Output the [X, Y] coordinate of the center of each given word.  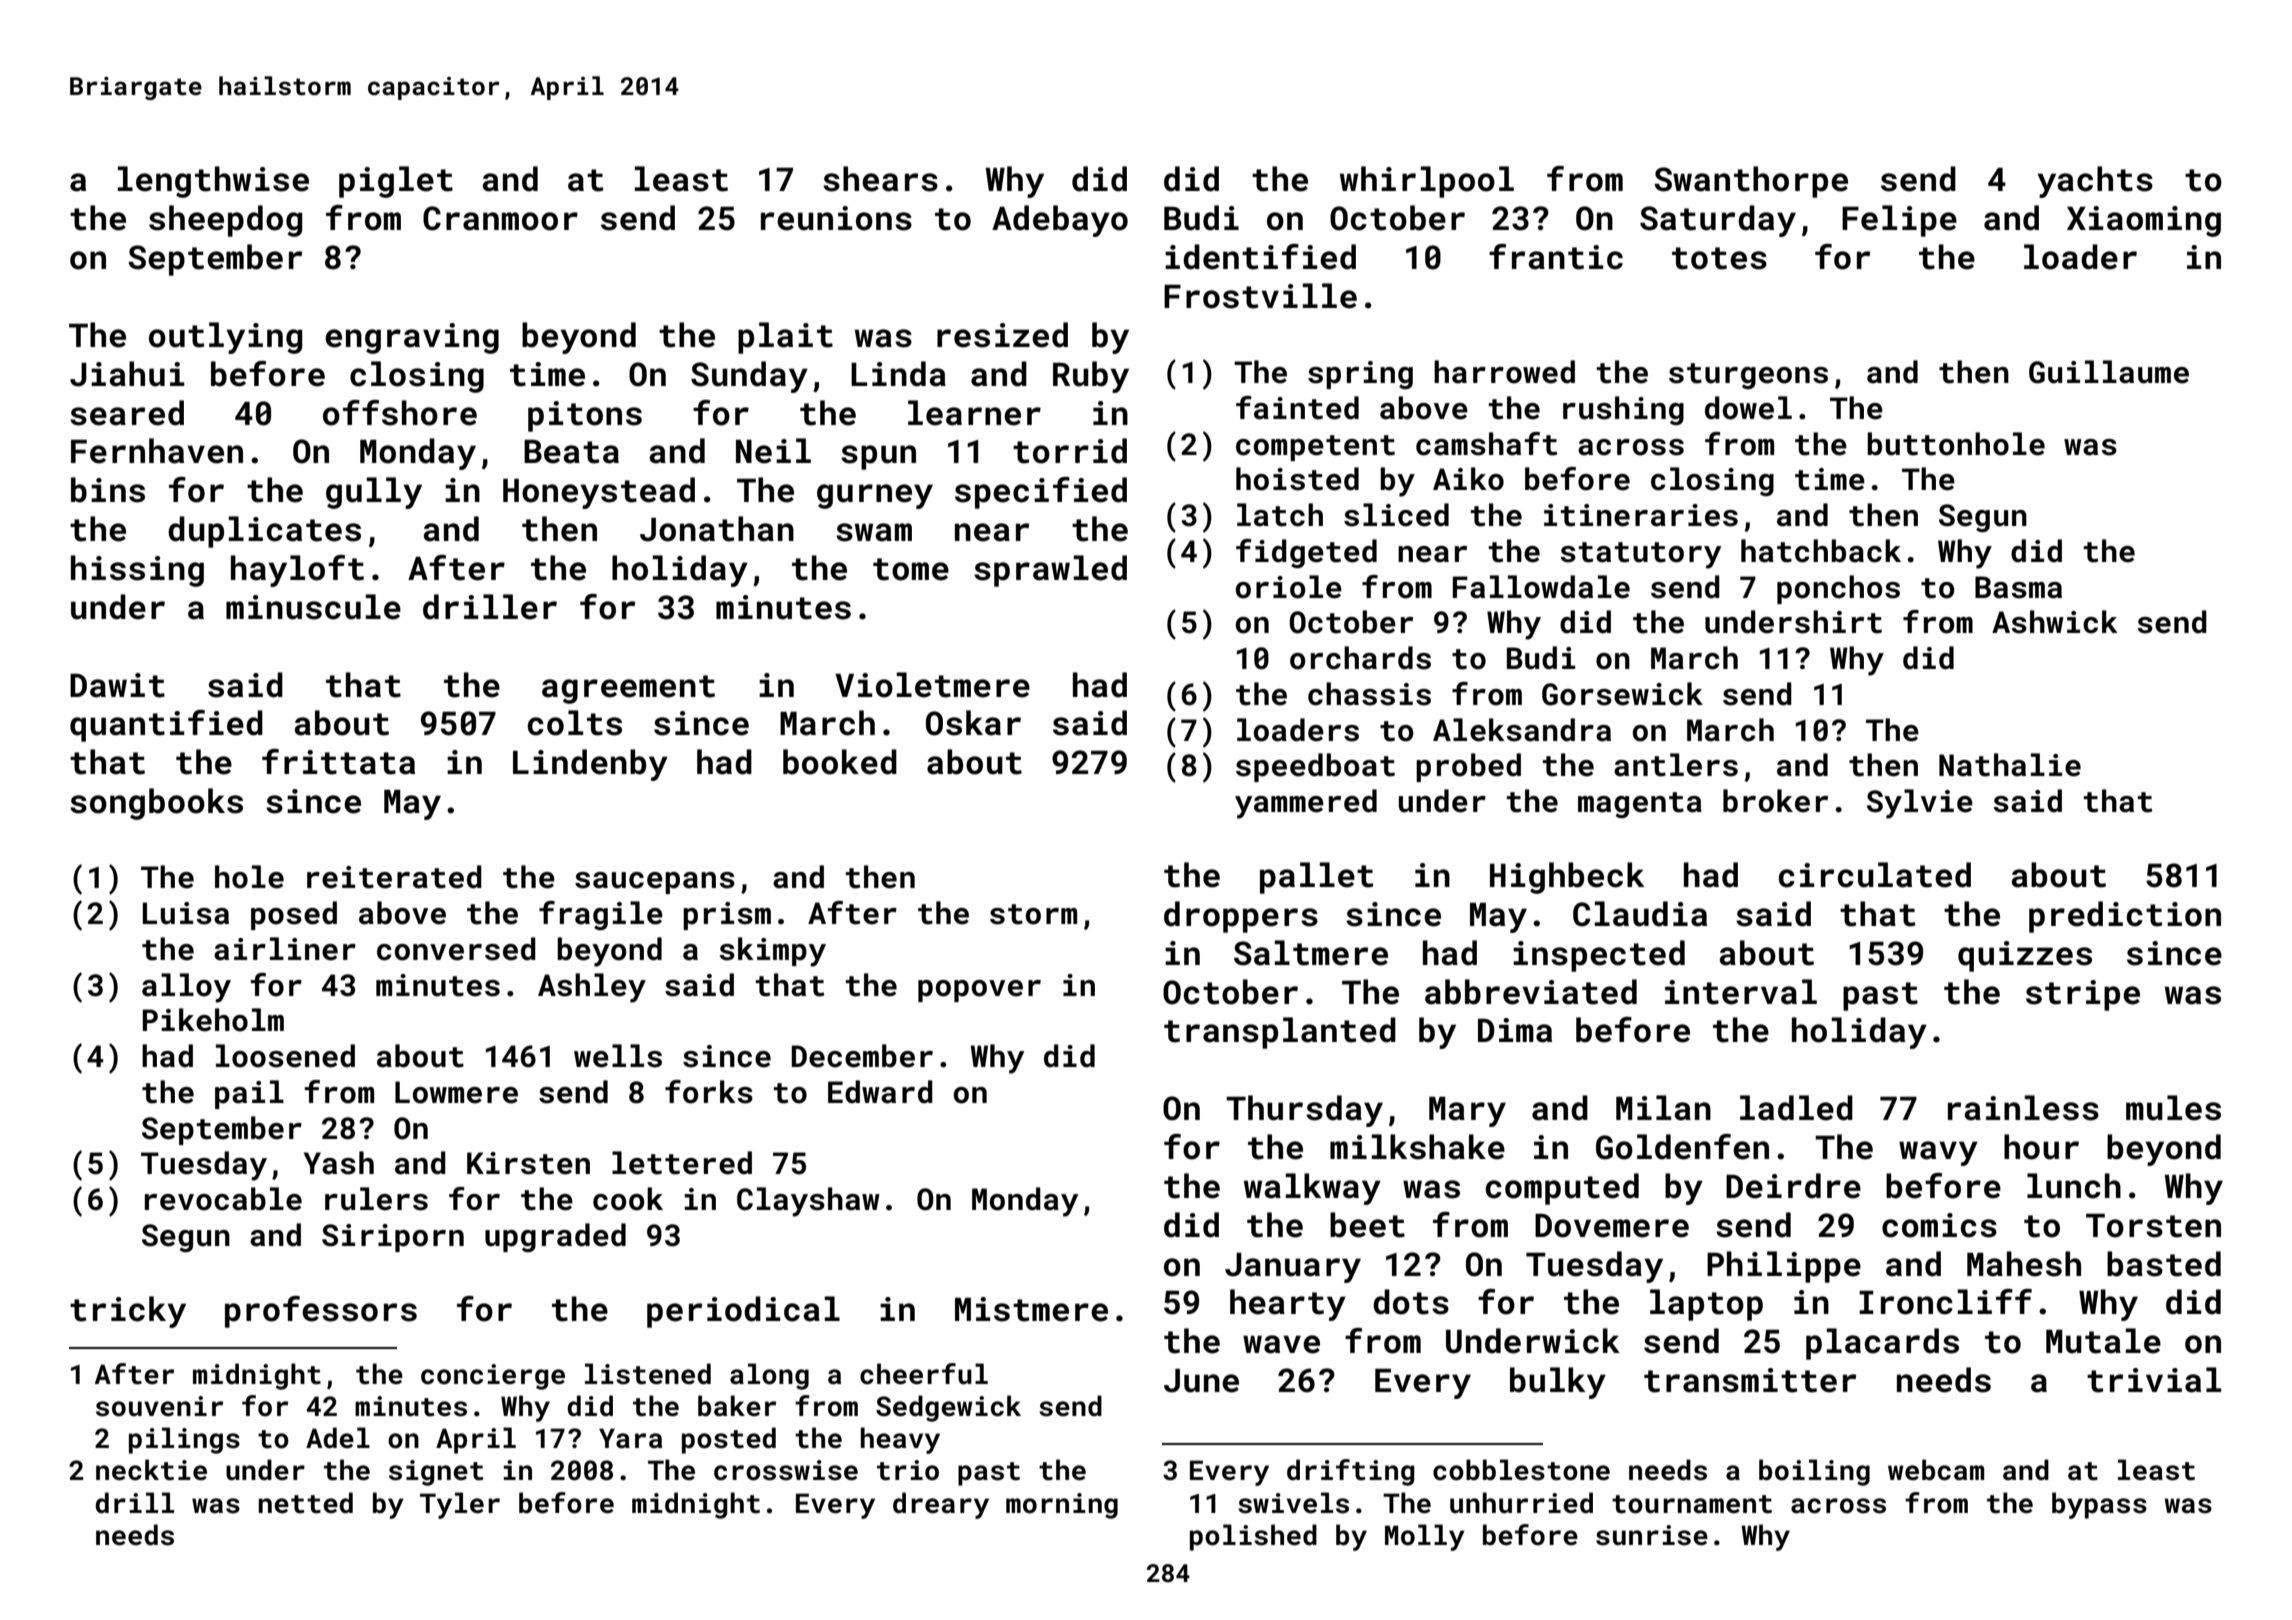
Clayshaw [808, 1202]
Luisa [186, 913]
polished [1253, 1537]
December [862, 1056]
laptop [1706, 1305]
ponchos [1838, 589]
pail [249, 1094]
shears [880, 179]
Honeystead [599, 493]
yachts [2095, 182]
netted [306, 1503]
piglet [396, 182]
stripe [2083, 995]
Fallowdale [1541, 587]
